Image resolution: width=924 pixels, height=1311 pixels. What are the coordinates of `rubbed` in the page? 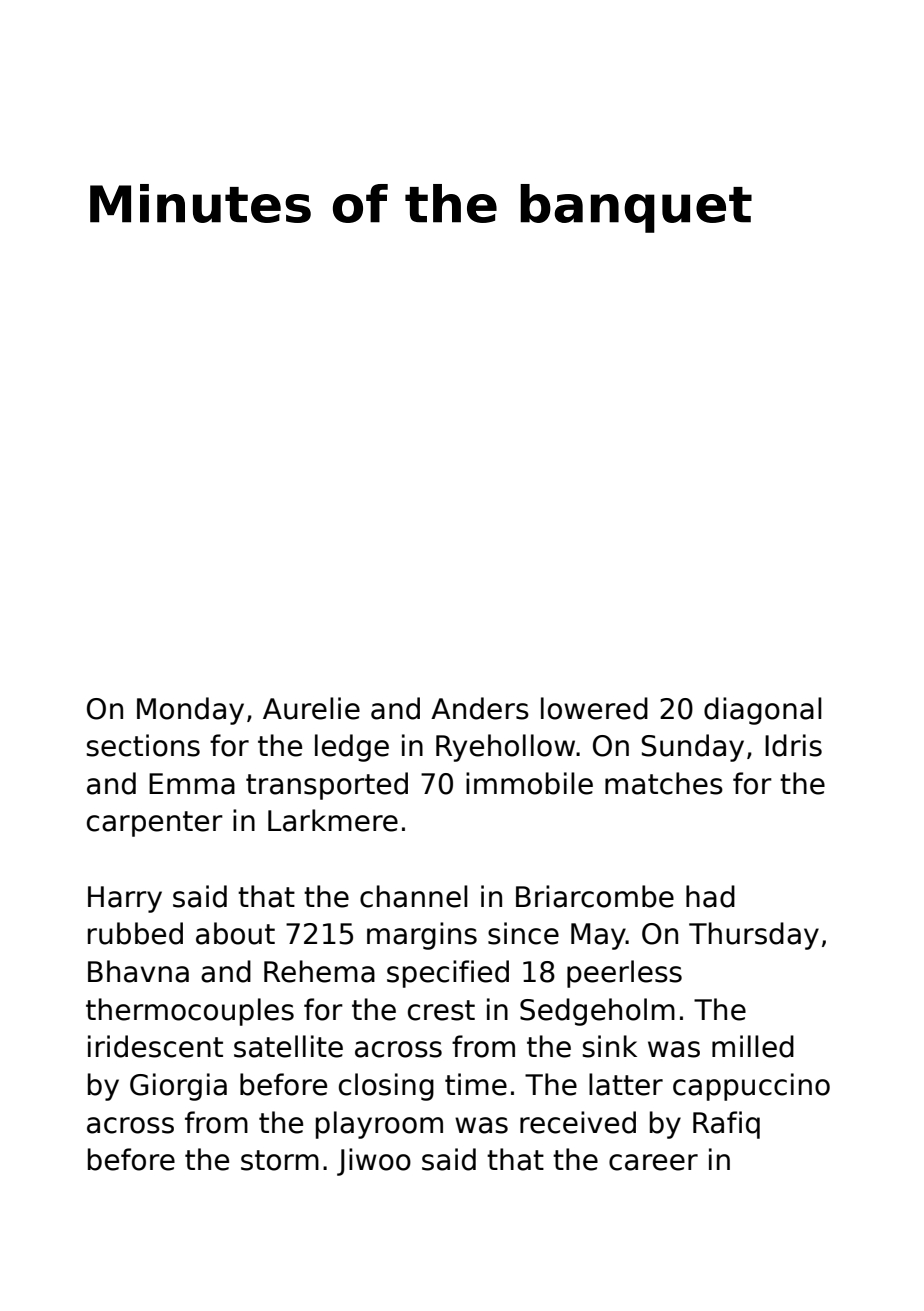 It's located at (135, 933).
